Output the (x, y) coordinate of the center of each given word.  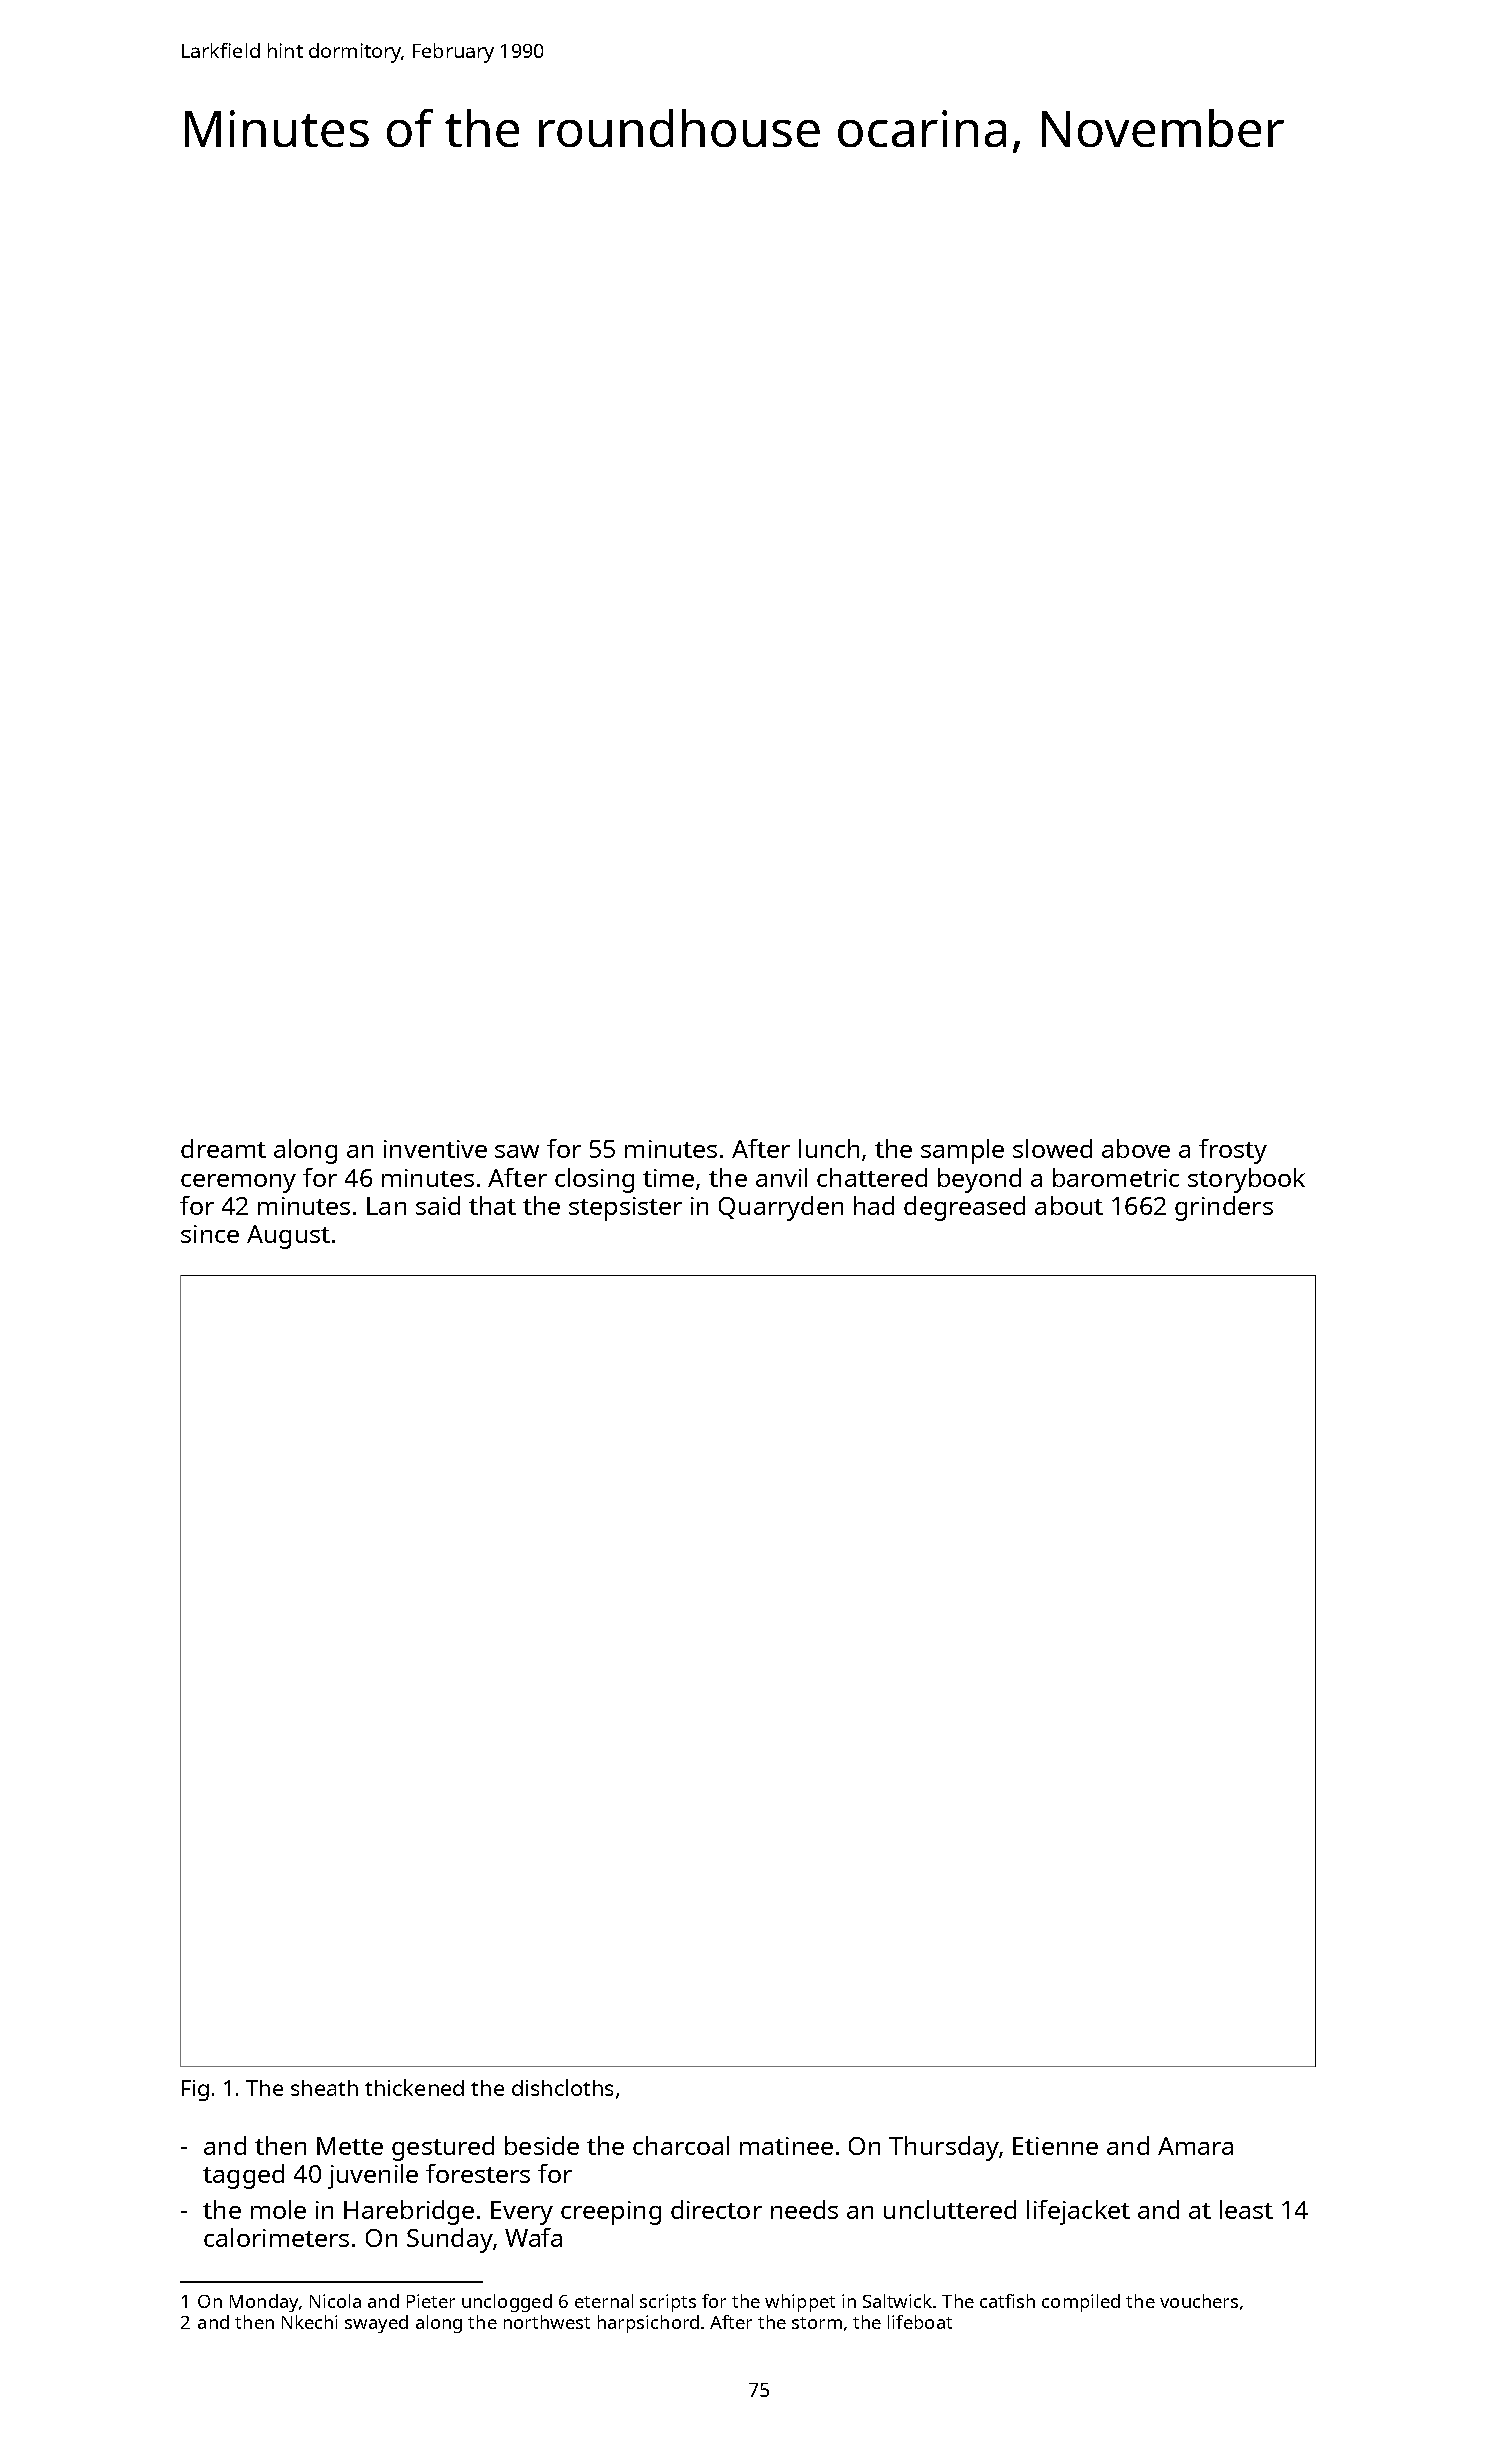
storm (817, 2323)
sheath (324, 2088)
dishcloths (562, 2087)
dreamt (223, 1148)
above (1136, 1148)
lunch (829, 1148)
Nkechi (309, 2322)
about (1069, 1205)
